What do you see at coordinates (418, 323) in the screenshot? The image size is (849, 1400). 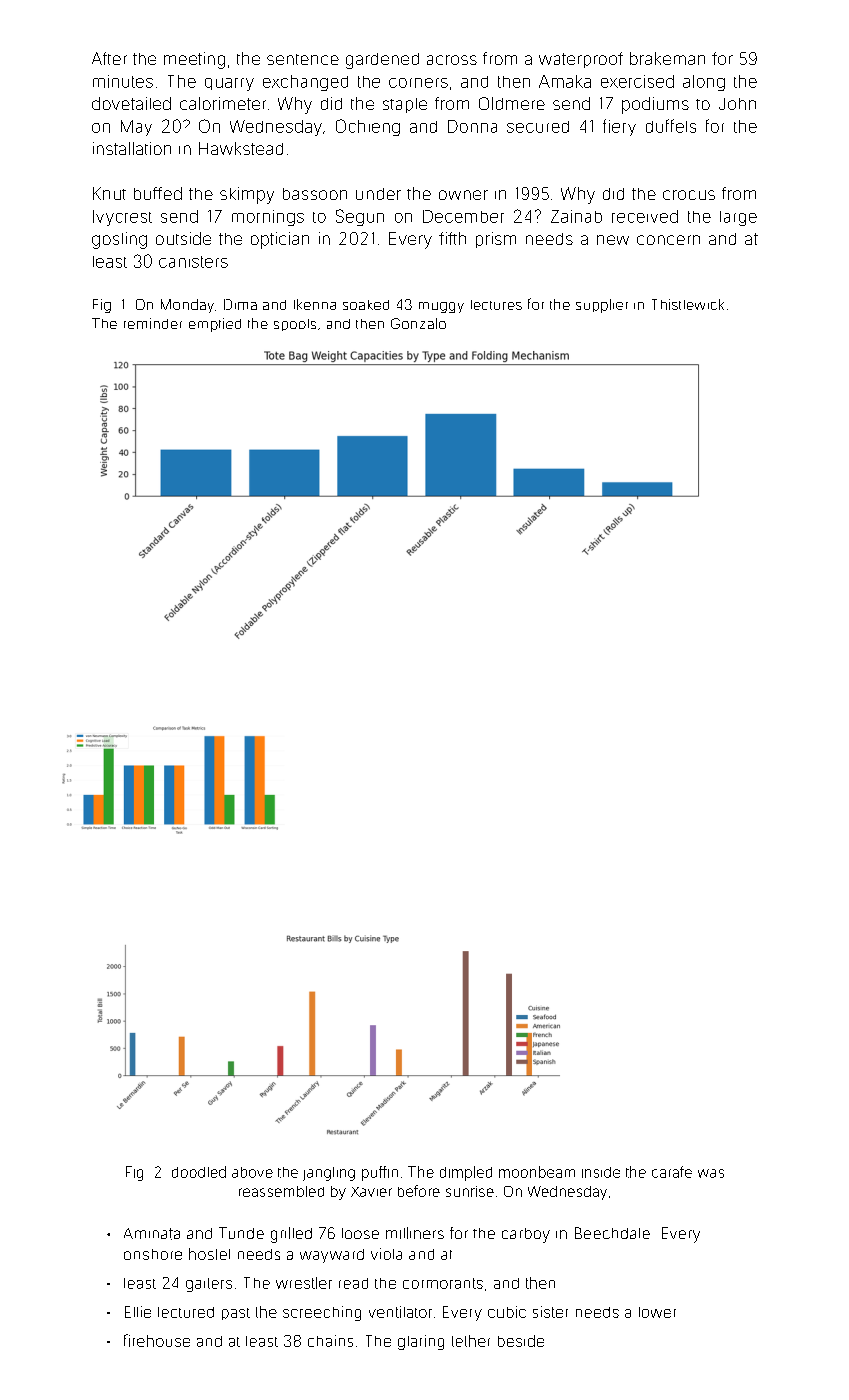 I see `Gonzalo` at bounding box center [418, 323].
